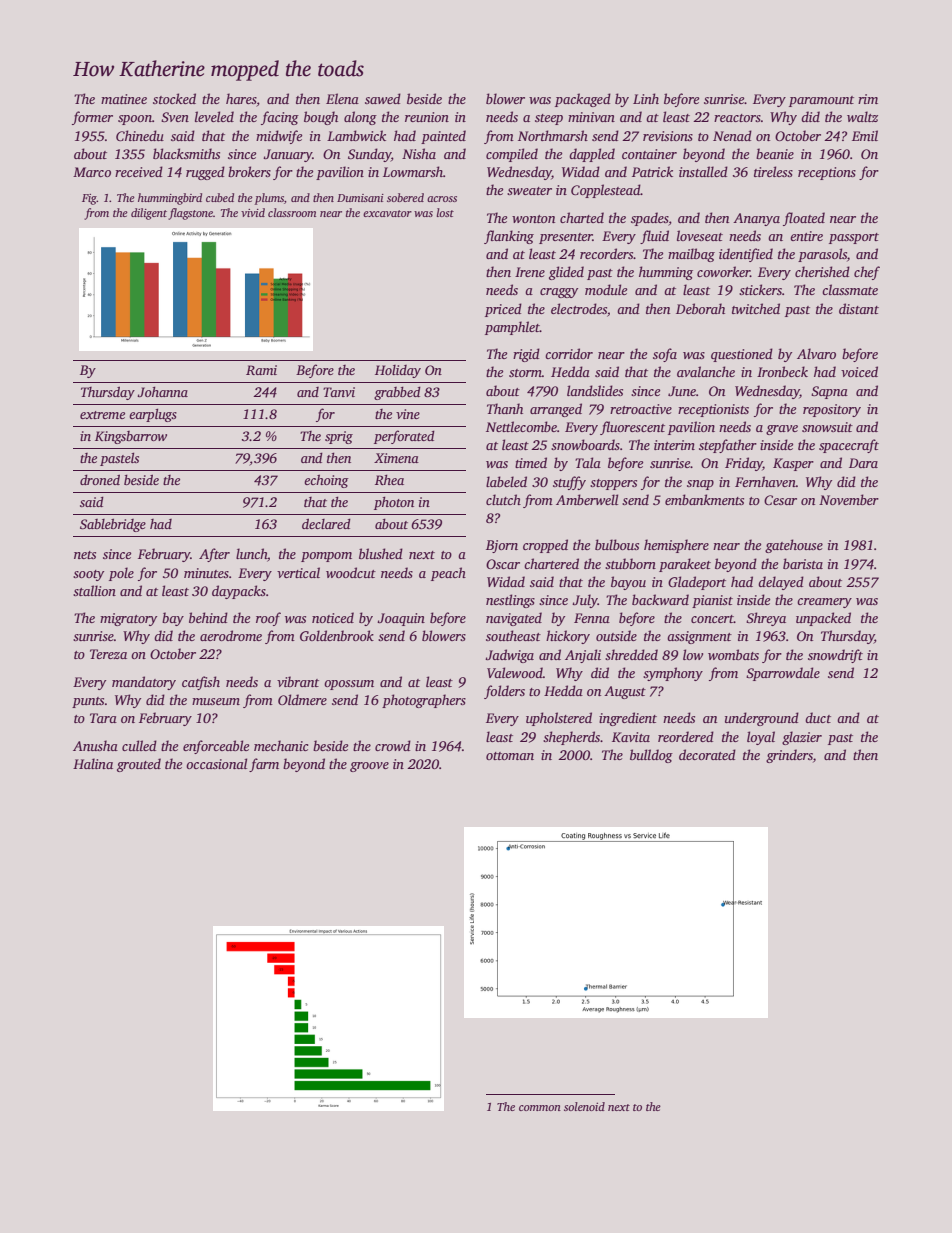 The height and width of the screenshot is (1233, 952). Describe the element at coordinates (85, 555) in the screenshot. I see `nets` at that location.
